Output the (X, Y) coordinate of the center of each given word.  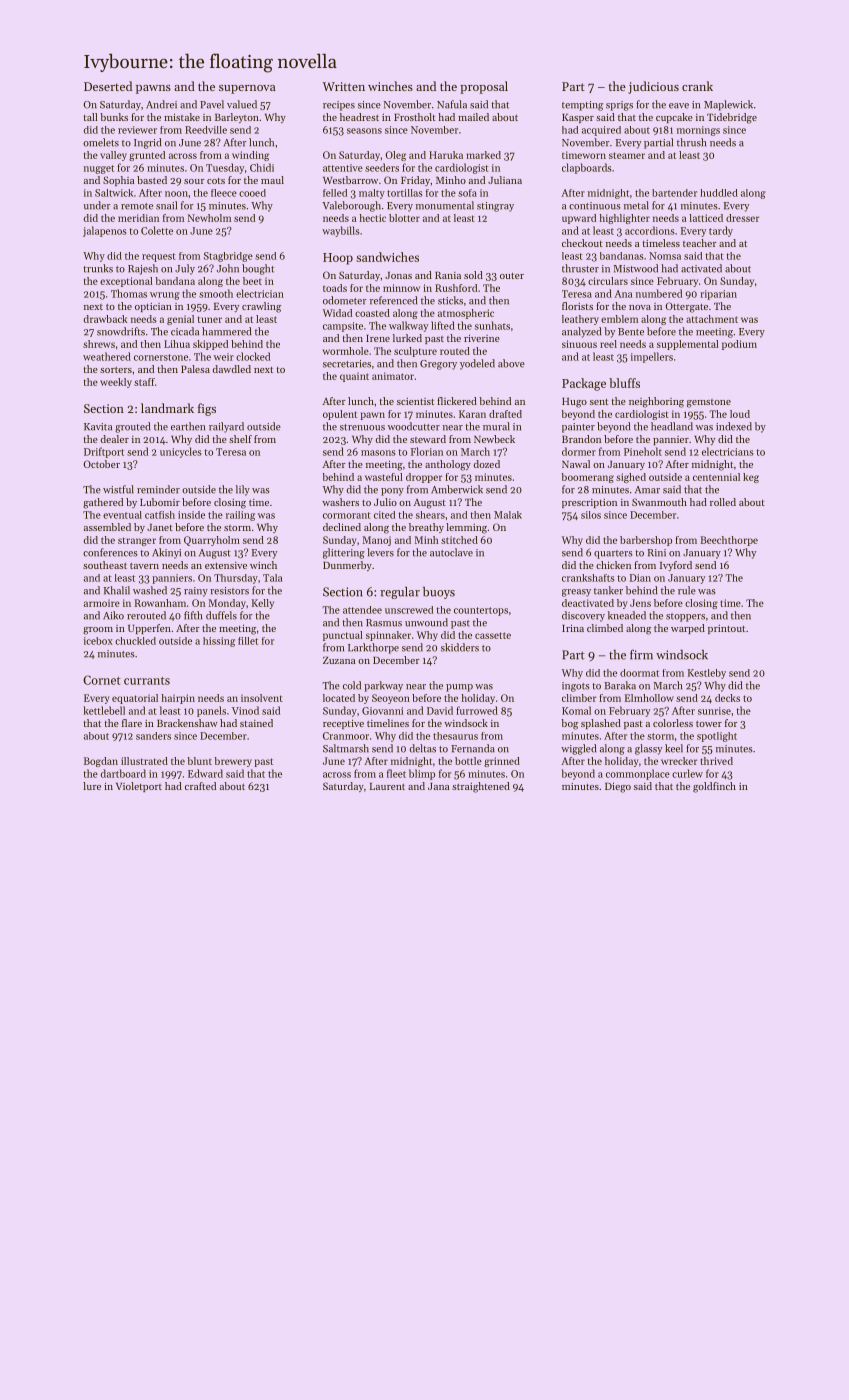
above (511, 363)
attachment (712, 319)
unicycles (181, 452)
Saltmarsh (346, 748)
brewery (233, 762)
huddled (719, 193)
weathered (107, 356)
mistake (182, 117)
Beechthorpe (729, 541)
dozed (487, 464)
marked (483, 155)
